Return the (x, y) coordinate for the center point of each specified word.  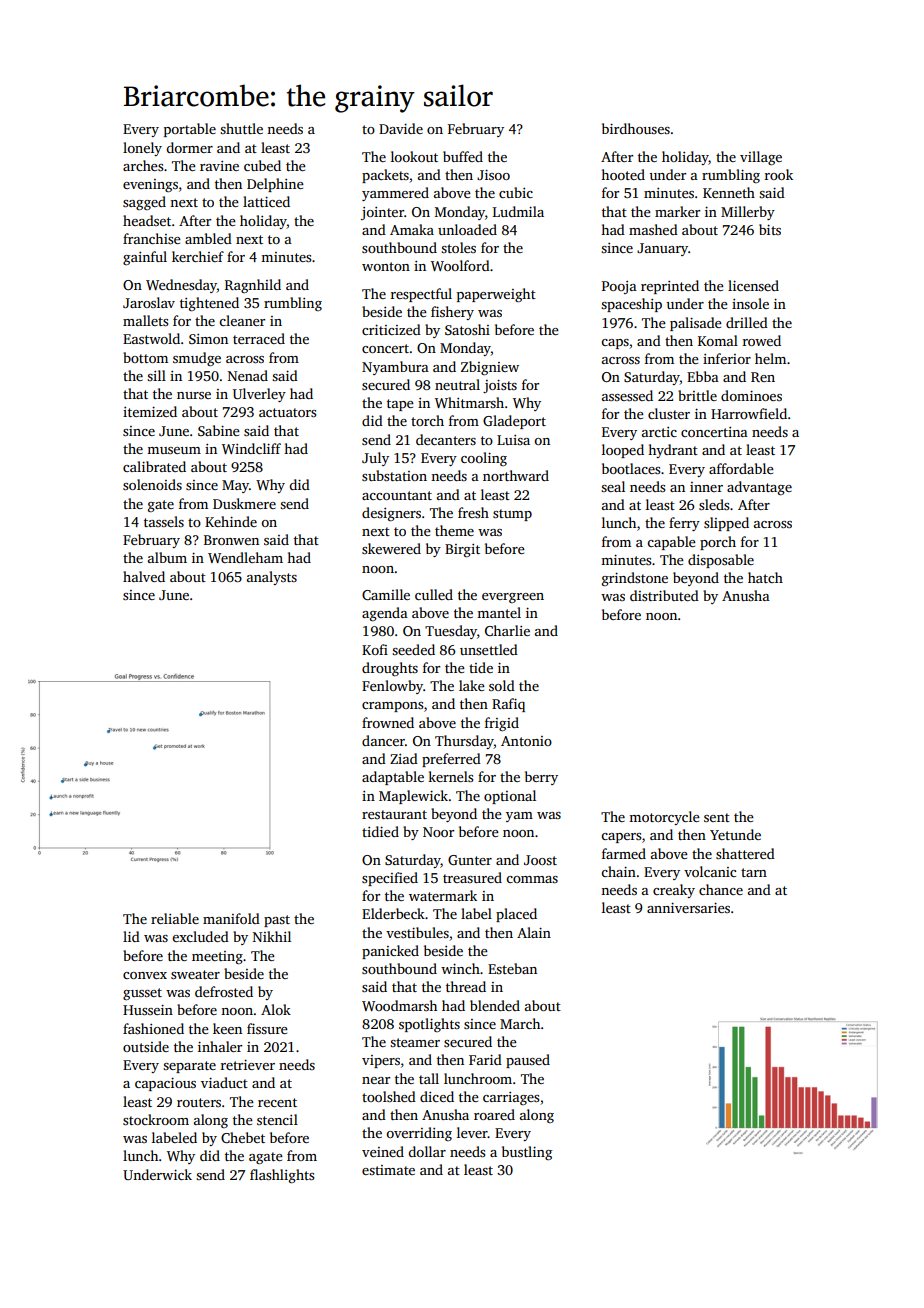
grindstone (635, 579)
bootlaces (631, 468)
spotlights (429, 1025)
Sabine (219, 430)
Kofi (375, 649)
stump (512, 515)
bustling (527, 1153)
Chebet (243, 1137)
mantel (499, 612)
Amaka (412, 229)
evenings (150, 185)
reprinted (670, 287)
